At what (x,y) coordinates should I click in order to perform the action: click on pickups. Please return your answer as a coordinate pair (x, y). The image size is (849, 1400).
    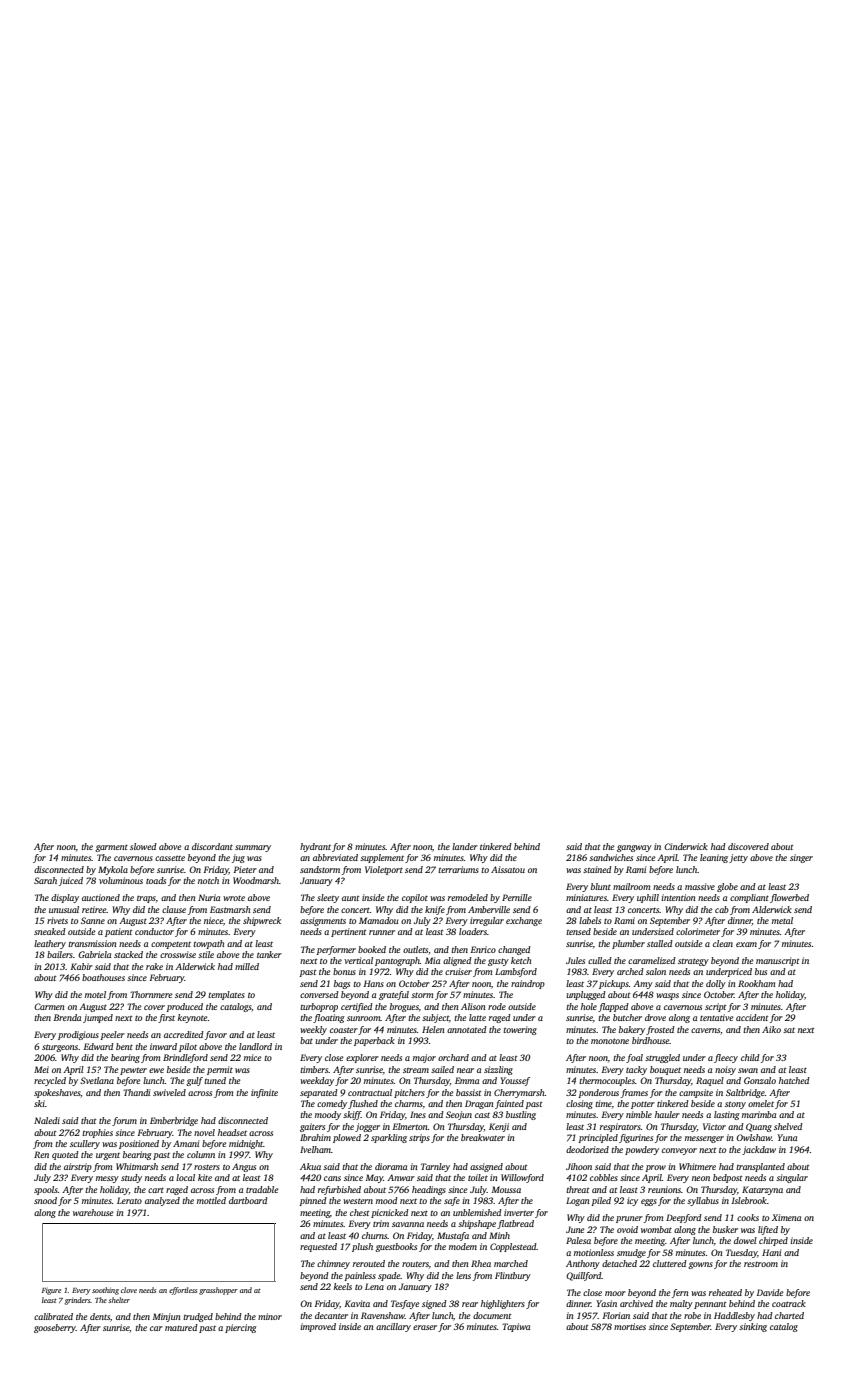
    Looking at the image, I should click on (614, 984).
